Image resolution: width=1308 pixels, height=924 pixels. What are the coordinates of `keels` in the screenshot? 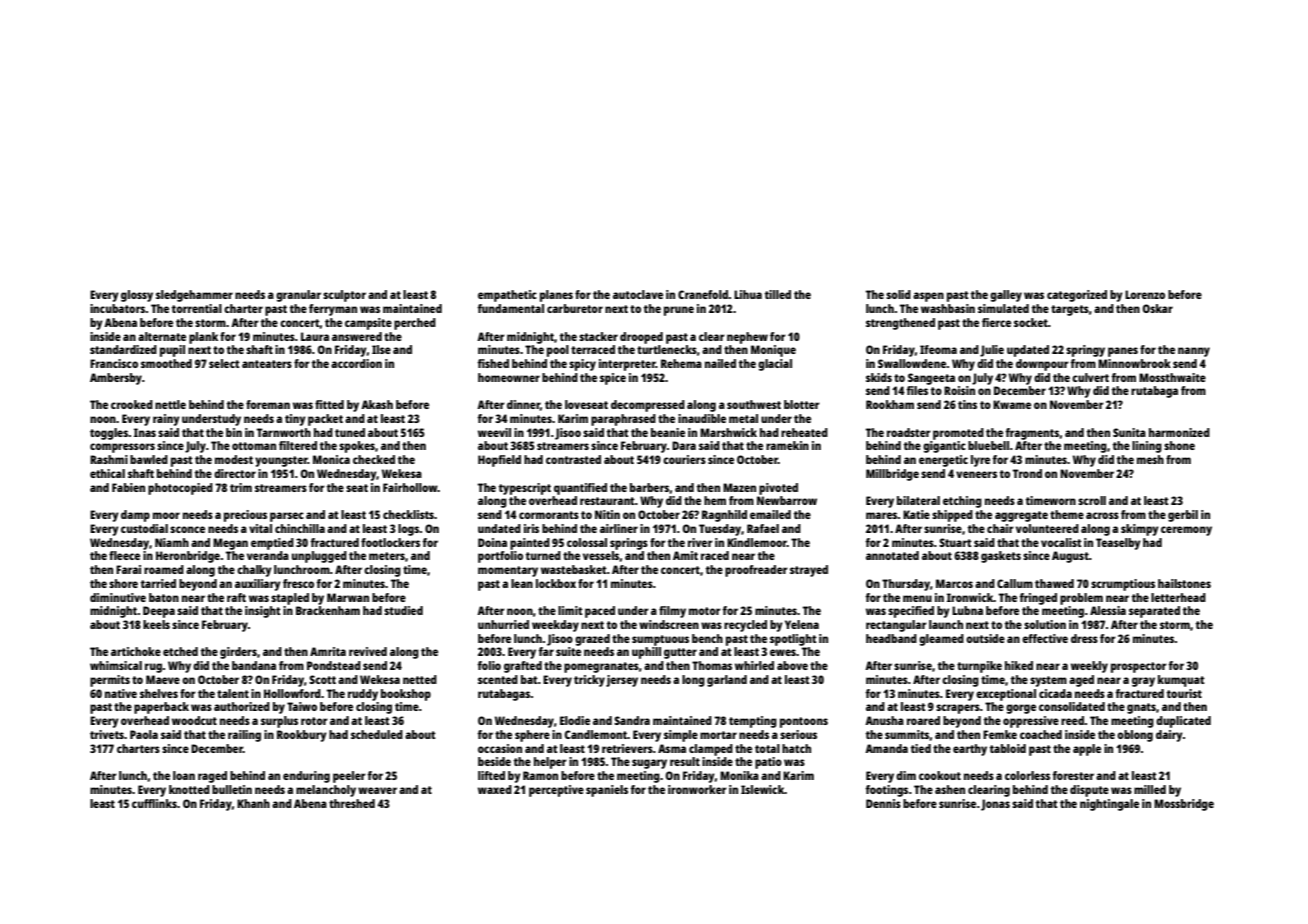 It's located at (156, 624).
